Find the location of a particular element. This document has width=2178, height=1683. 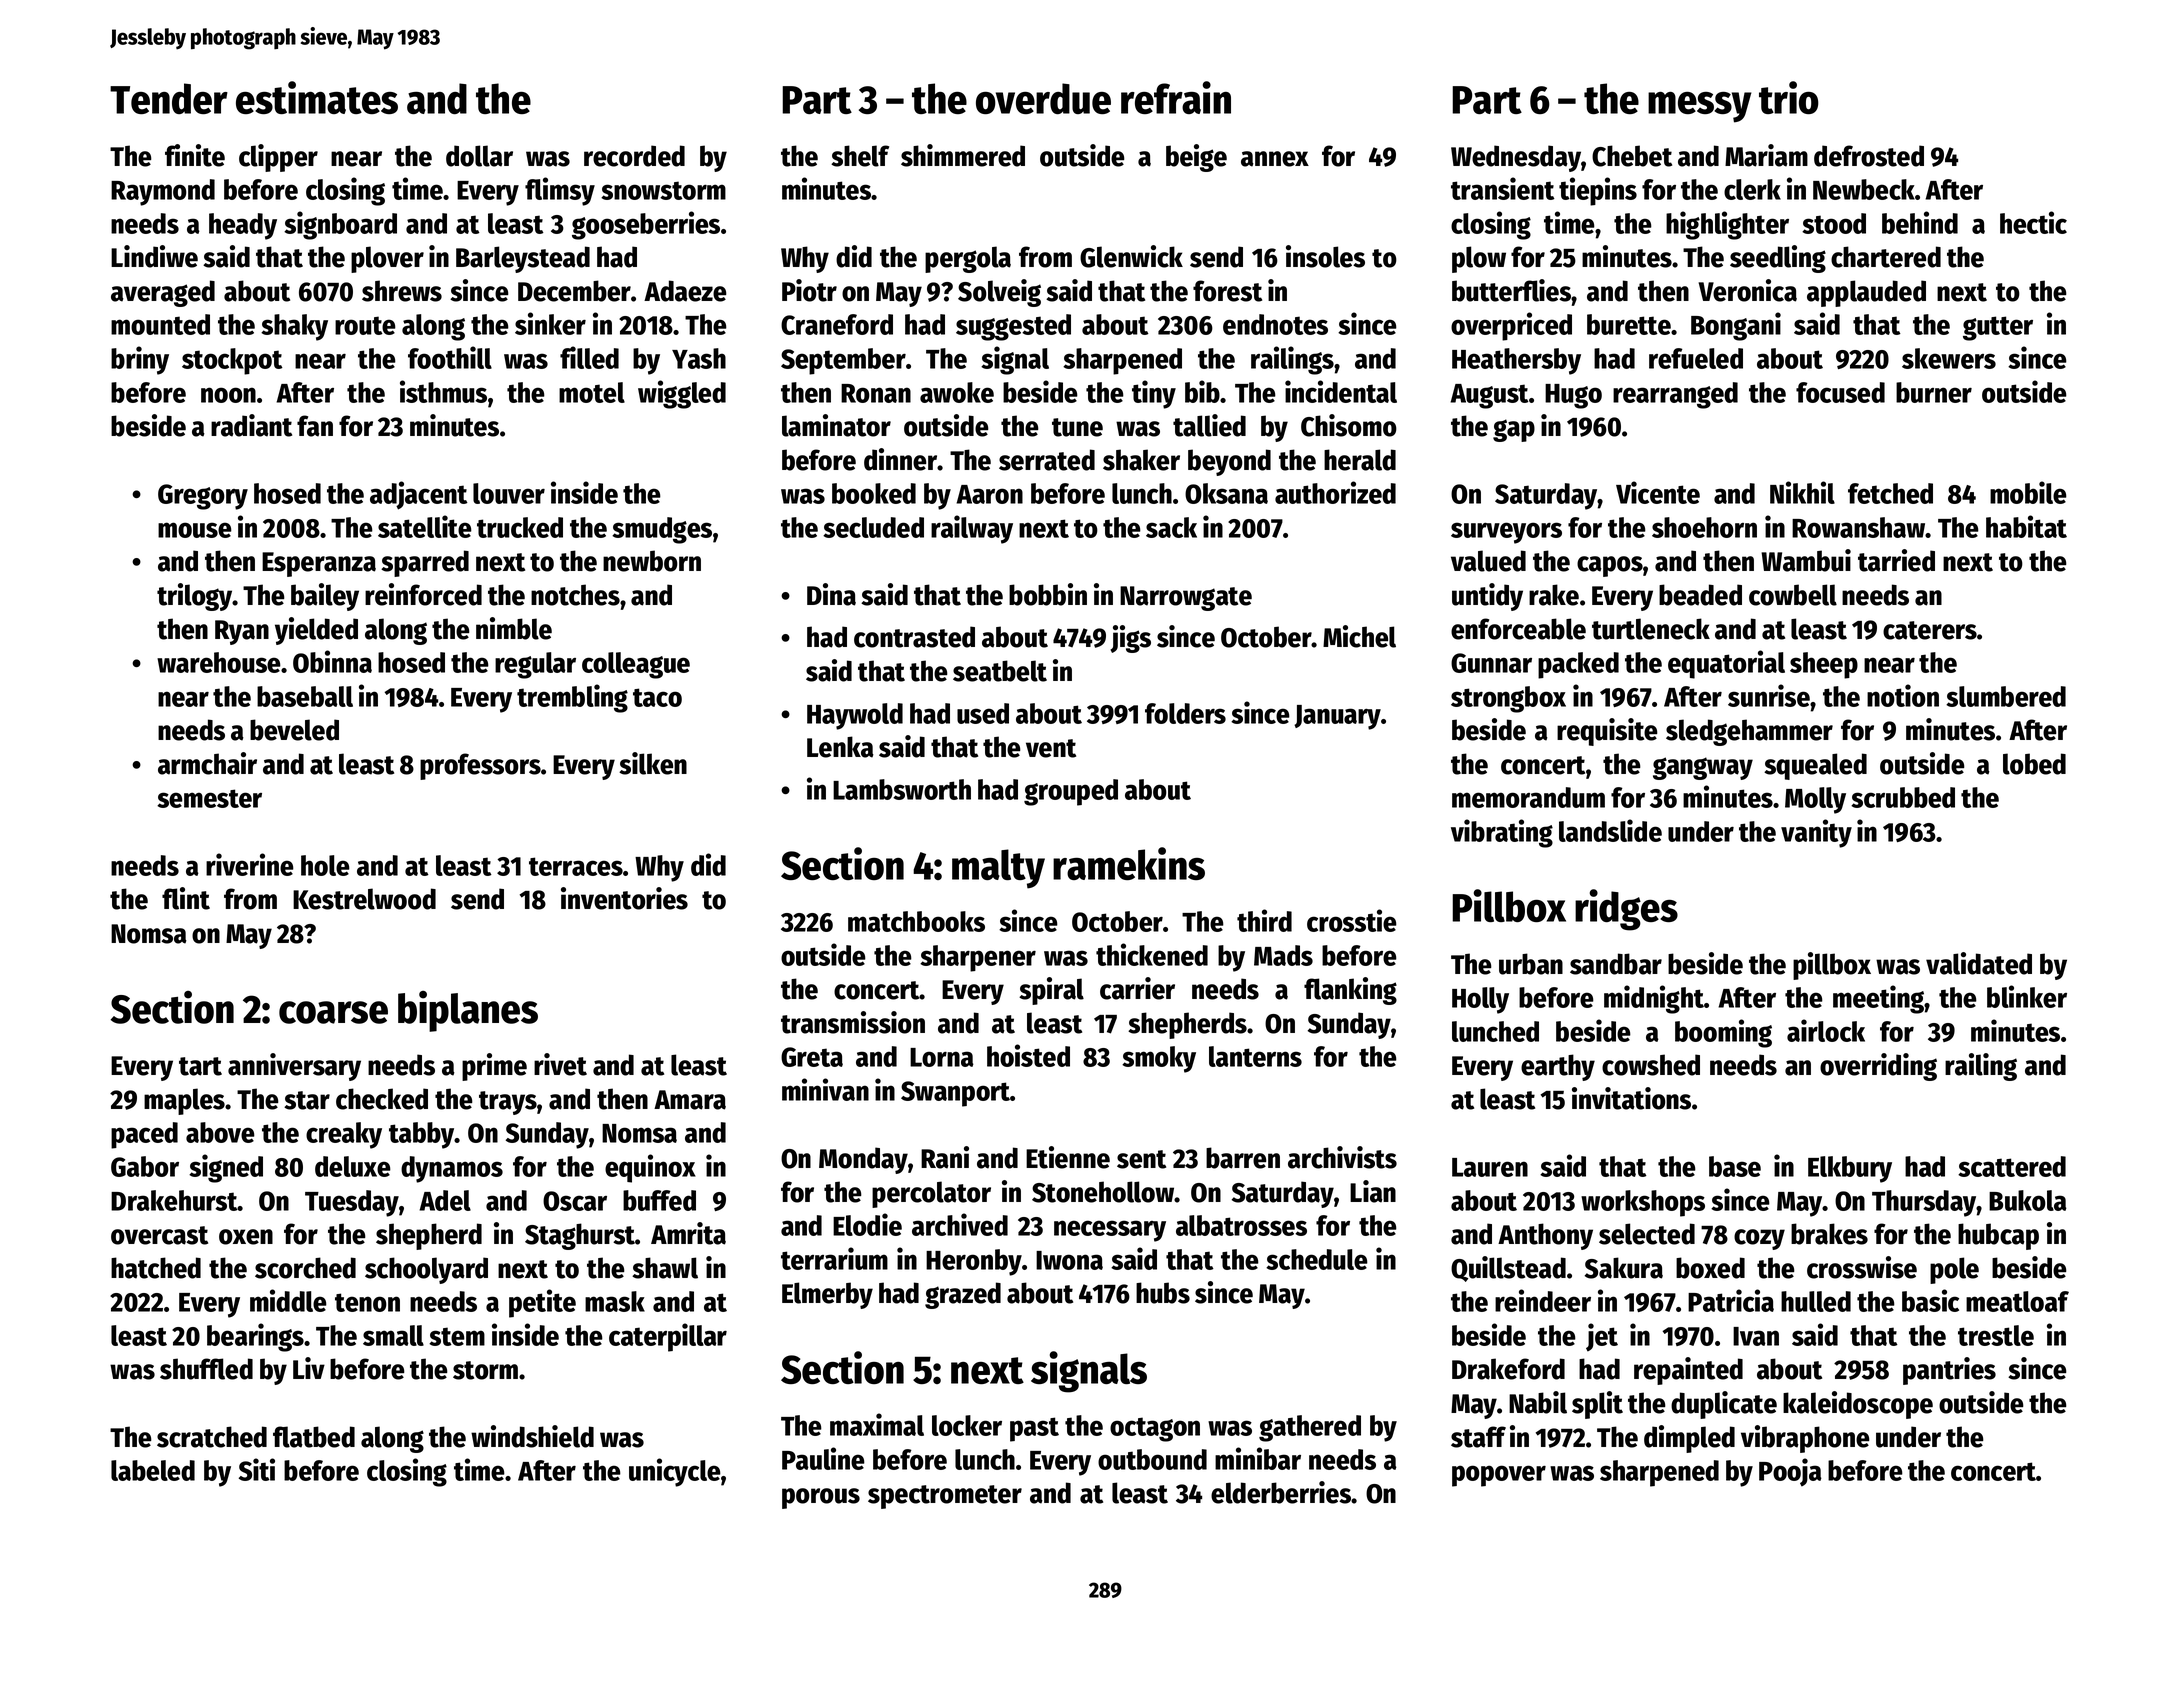

Gregory is located at coordinates (203, 497).
